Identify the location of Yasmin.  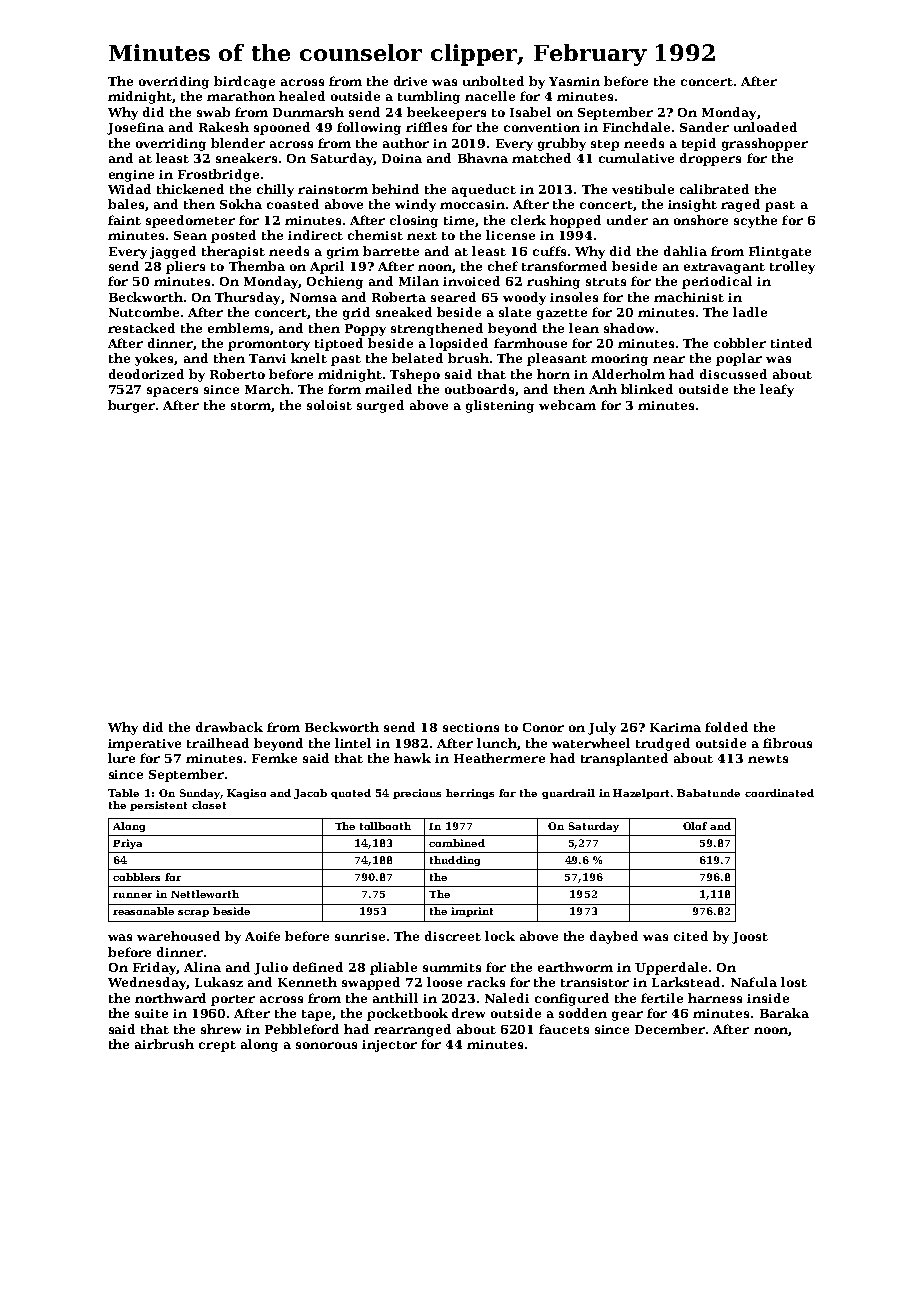
(574, 81).
